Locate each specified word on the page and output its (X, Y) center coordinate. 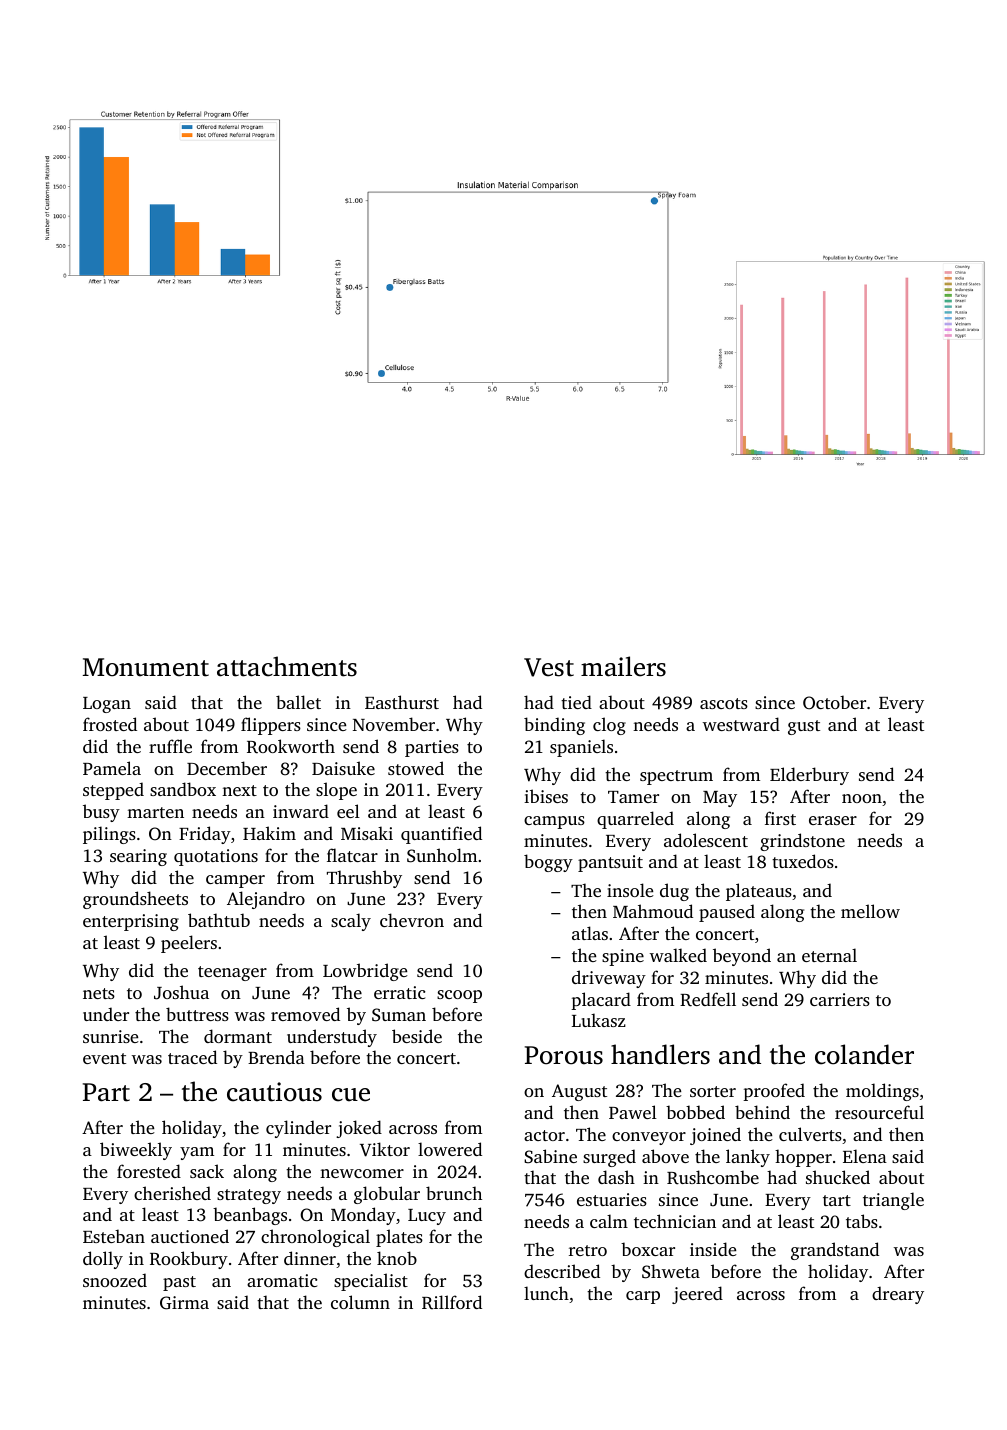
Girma (184, 1303)
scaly (351, 922)
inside (713, 1249)
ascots (724, 703)
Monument (146, 667)
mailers (623, 666)
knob (397, 1258)
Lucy (427, 1217)
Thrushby (364, 879)
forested (149, 1171)
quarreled (635, 820)
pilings (109, 835)
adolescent (706, 840)
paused (727, 913)
